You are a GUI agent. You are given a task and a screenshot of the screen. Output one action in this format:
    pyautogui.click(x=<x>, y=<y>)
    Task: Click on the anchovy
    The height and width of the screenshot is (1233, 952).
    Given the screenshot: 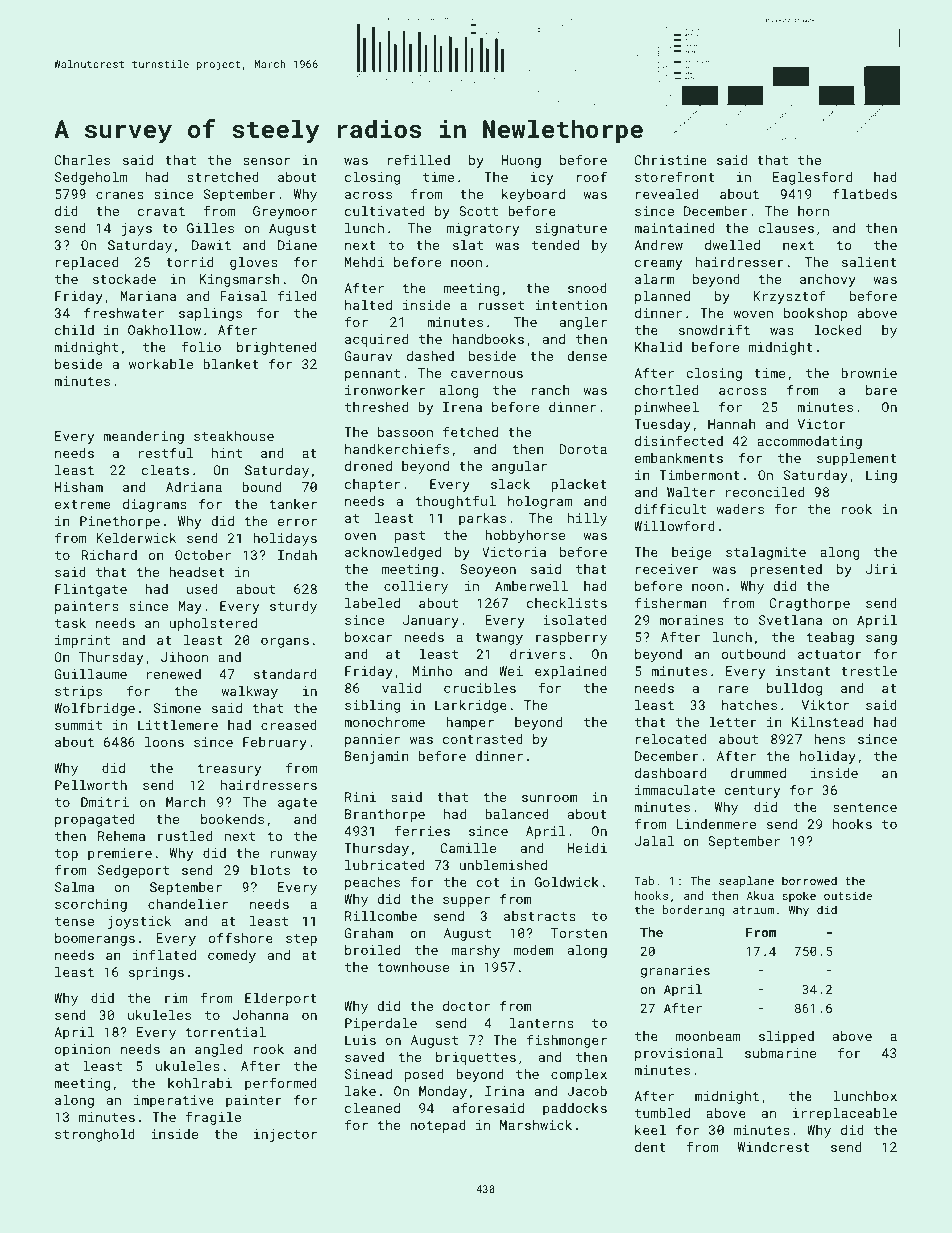 What is the action you would take?
    pyautogui.click(x=828, y=280)
